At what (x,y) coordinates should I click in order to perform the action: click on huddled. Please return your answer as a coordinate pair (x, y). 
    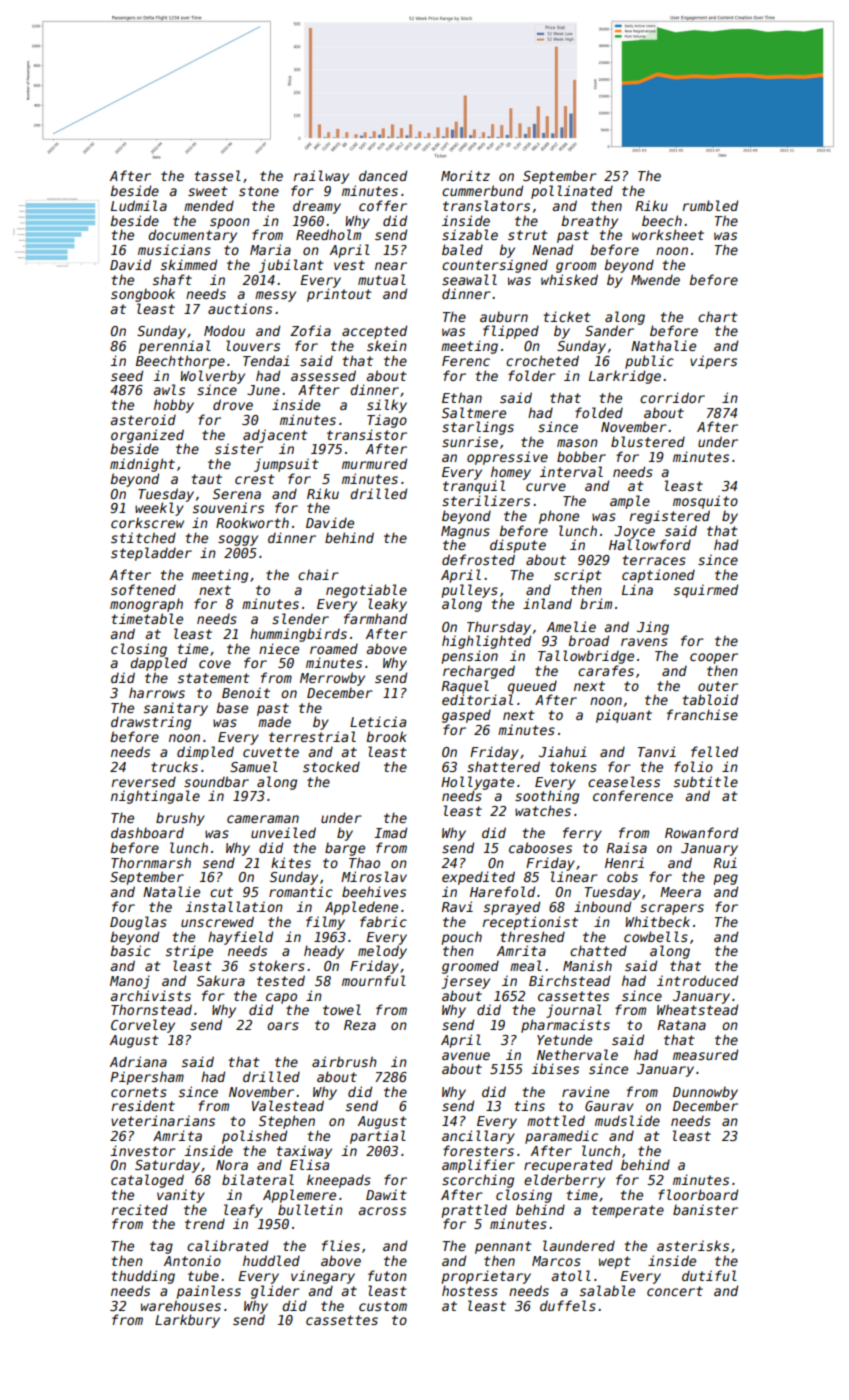
    Looking at the image, I should click on (271, 1260).
